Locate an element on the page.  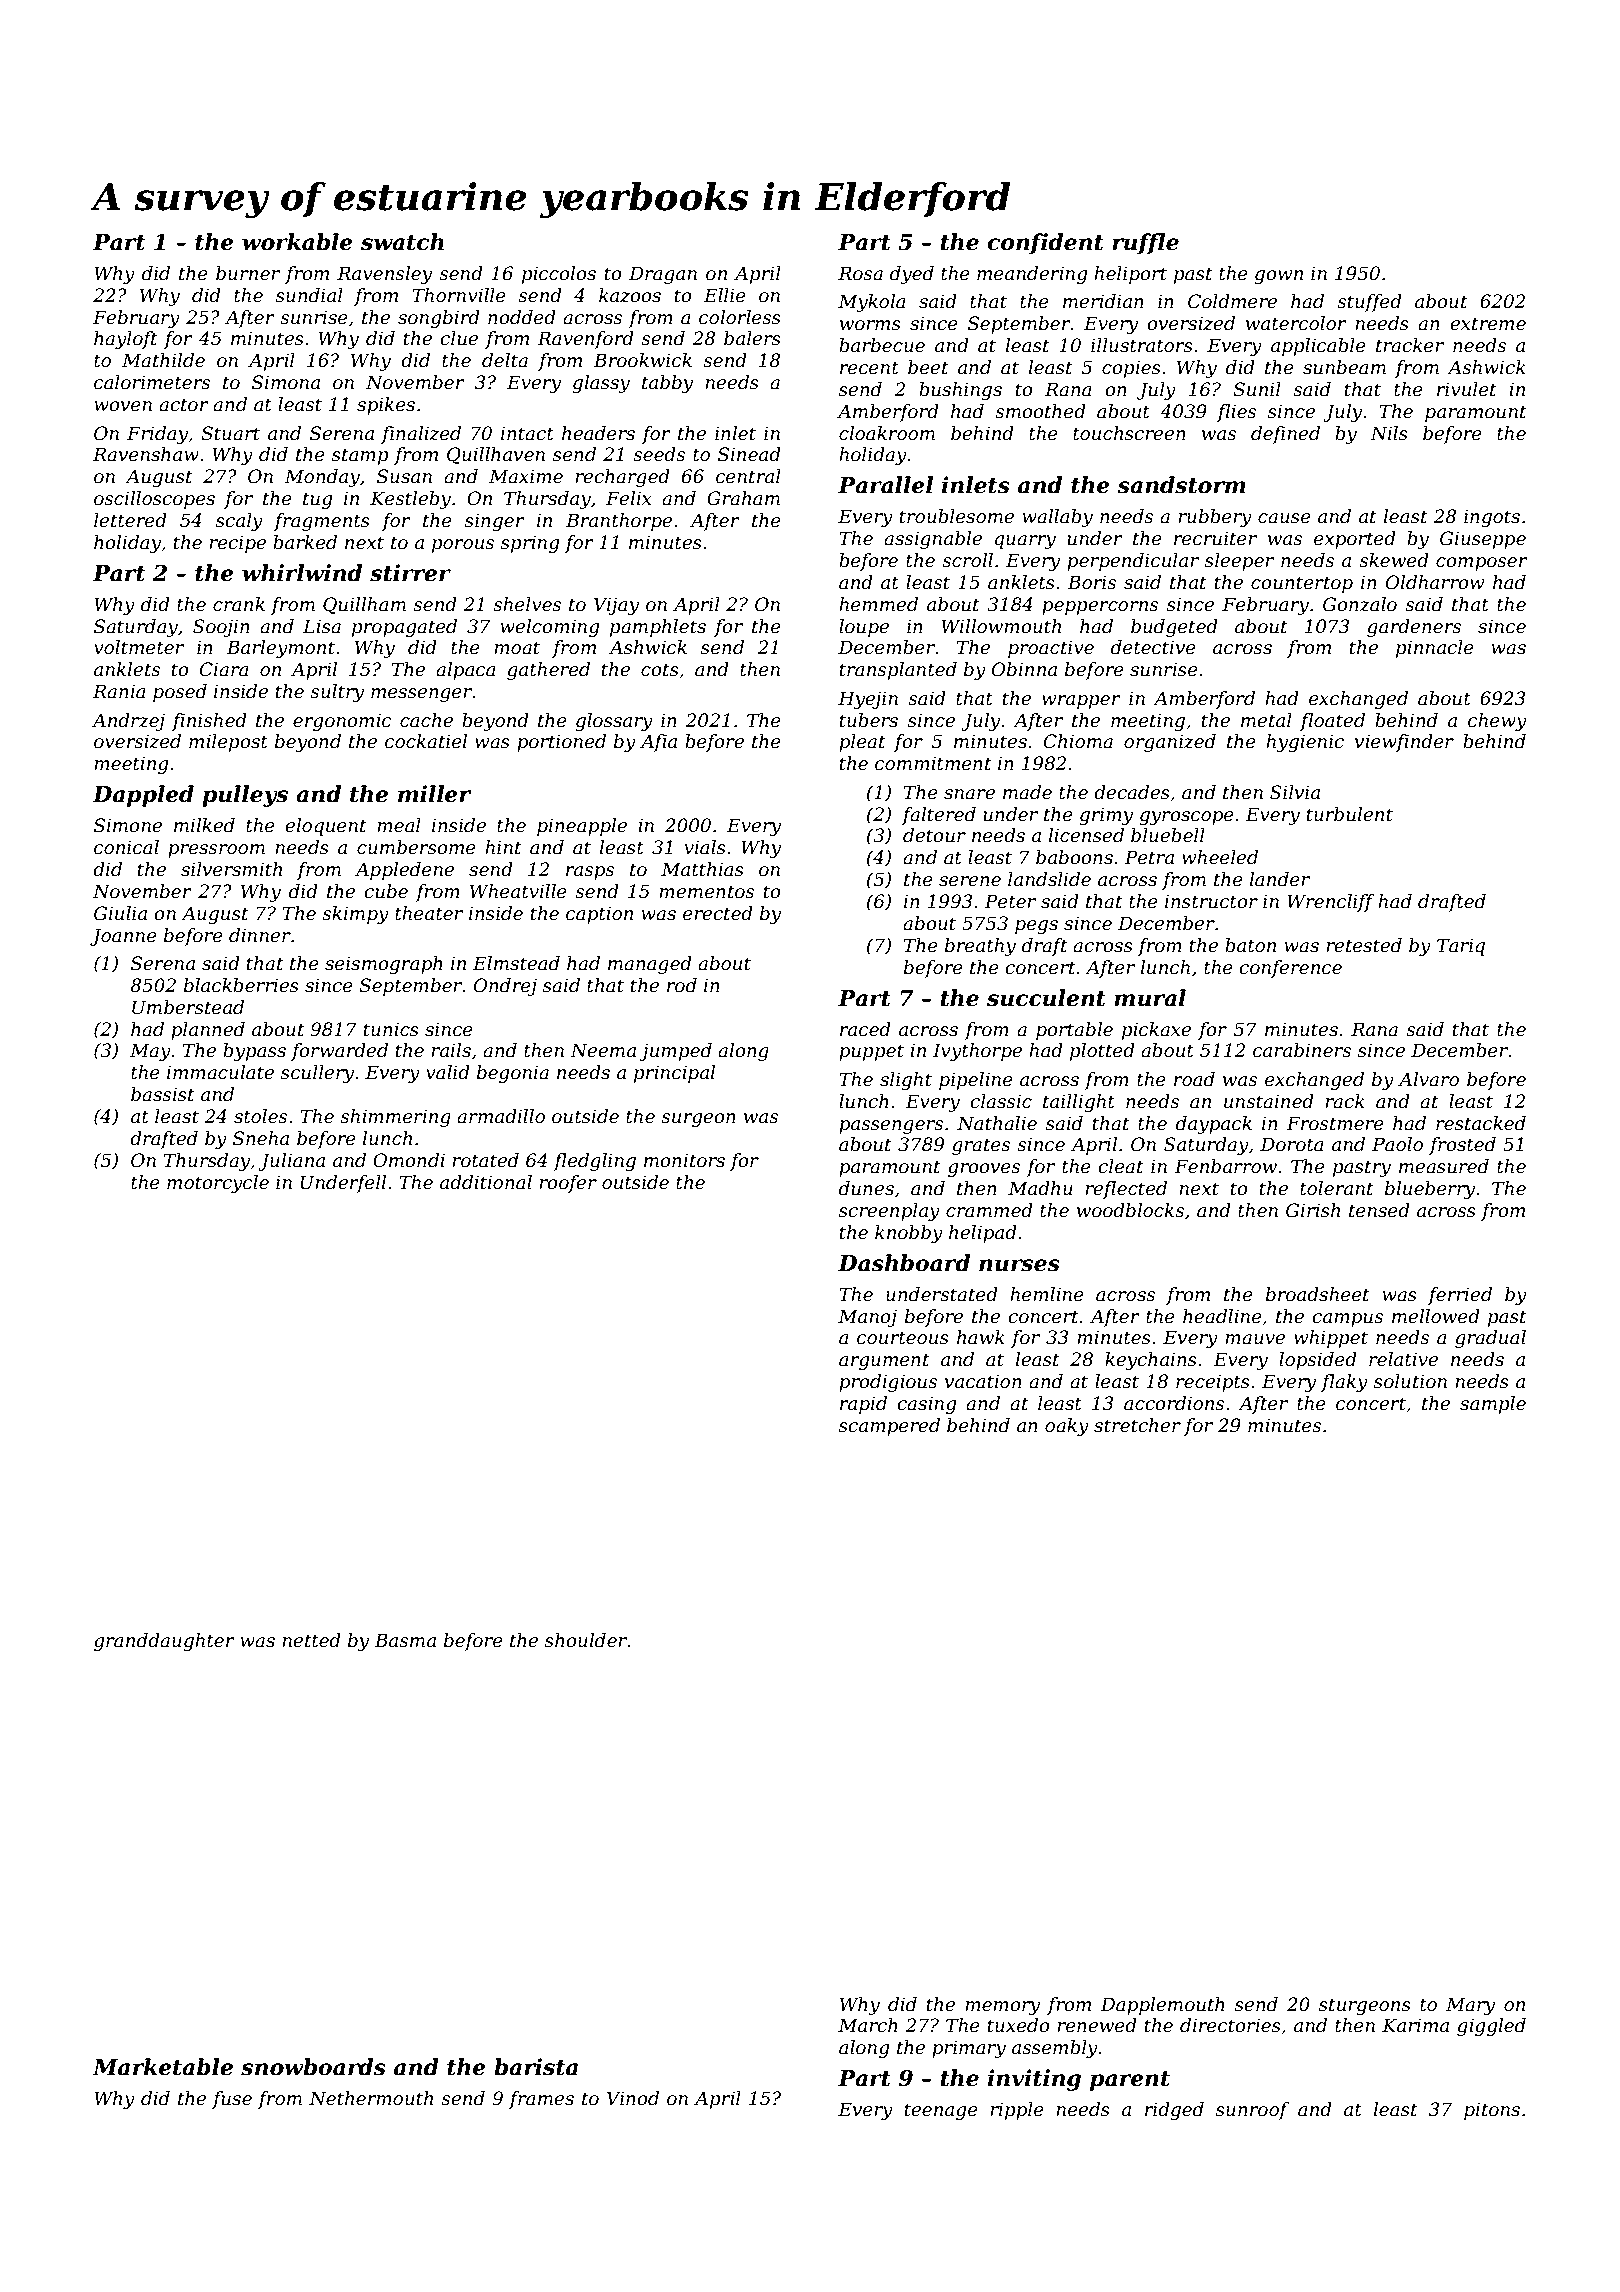
scampered is located at coordinates (889, 1427).
